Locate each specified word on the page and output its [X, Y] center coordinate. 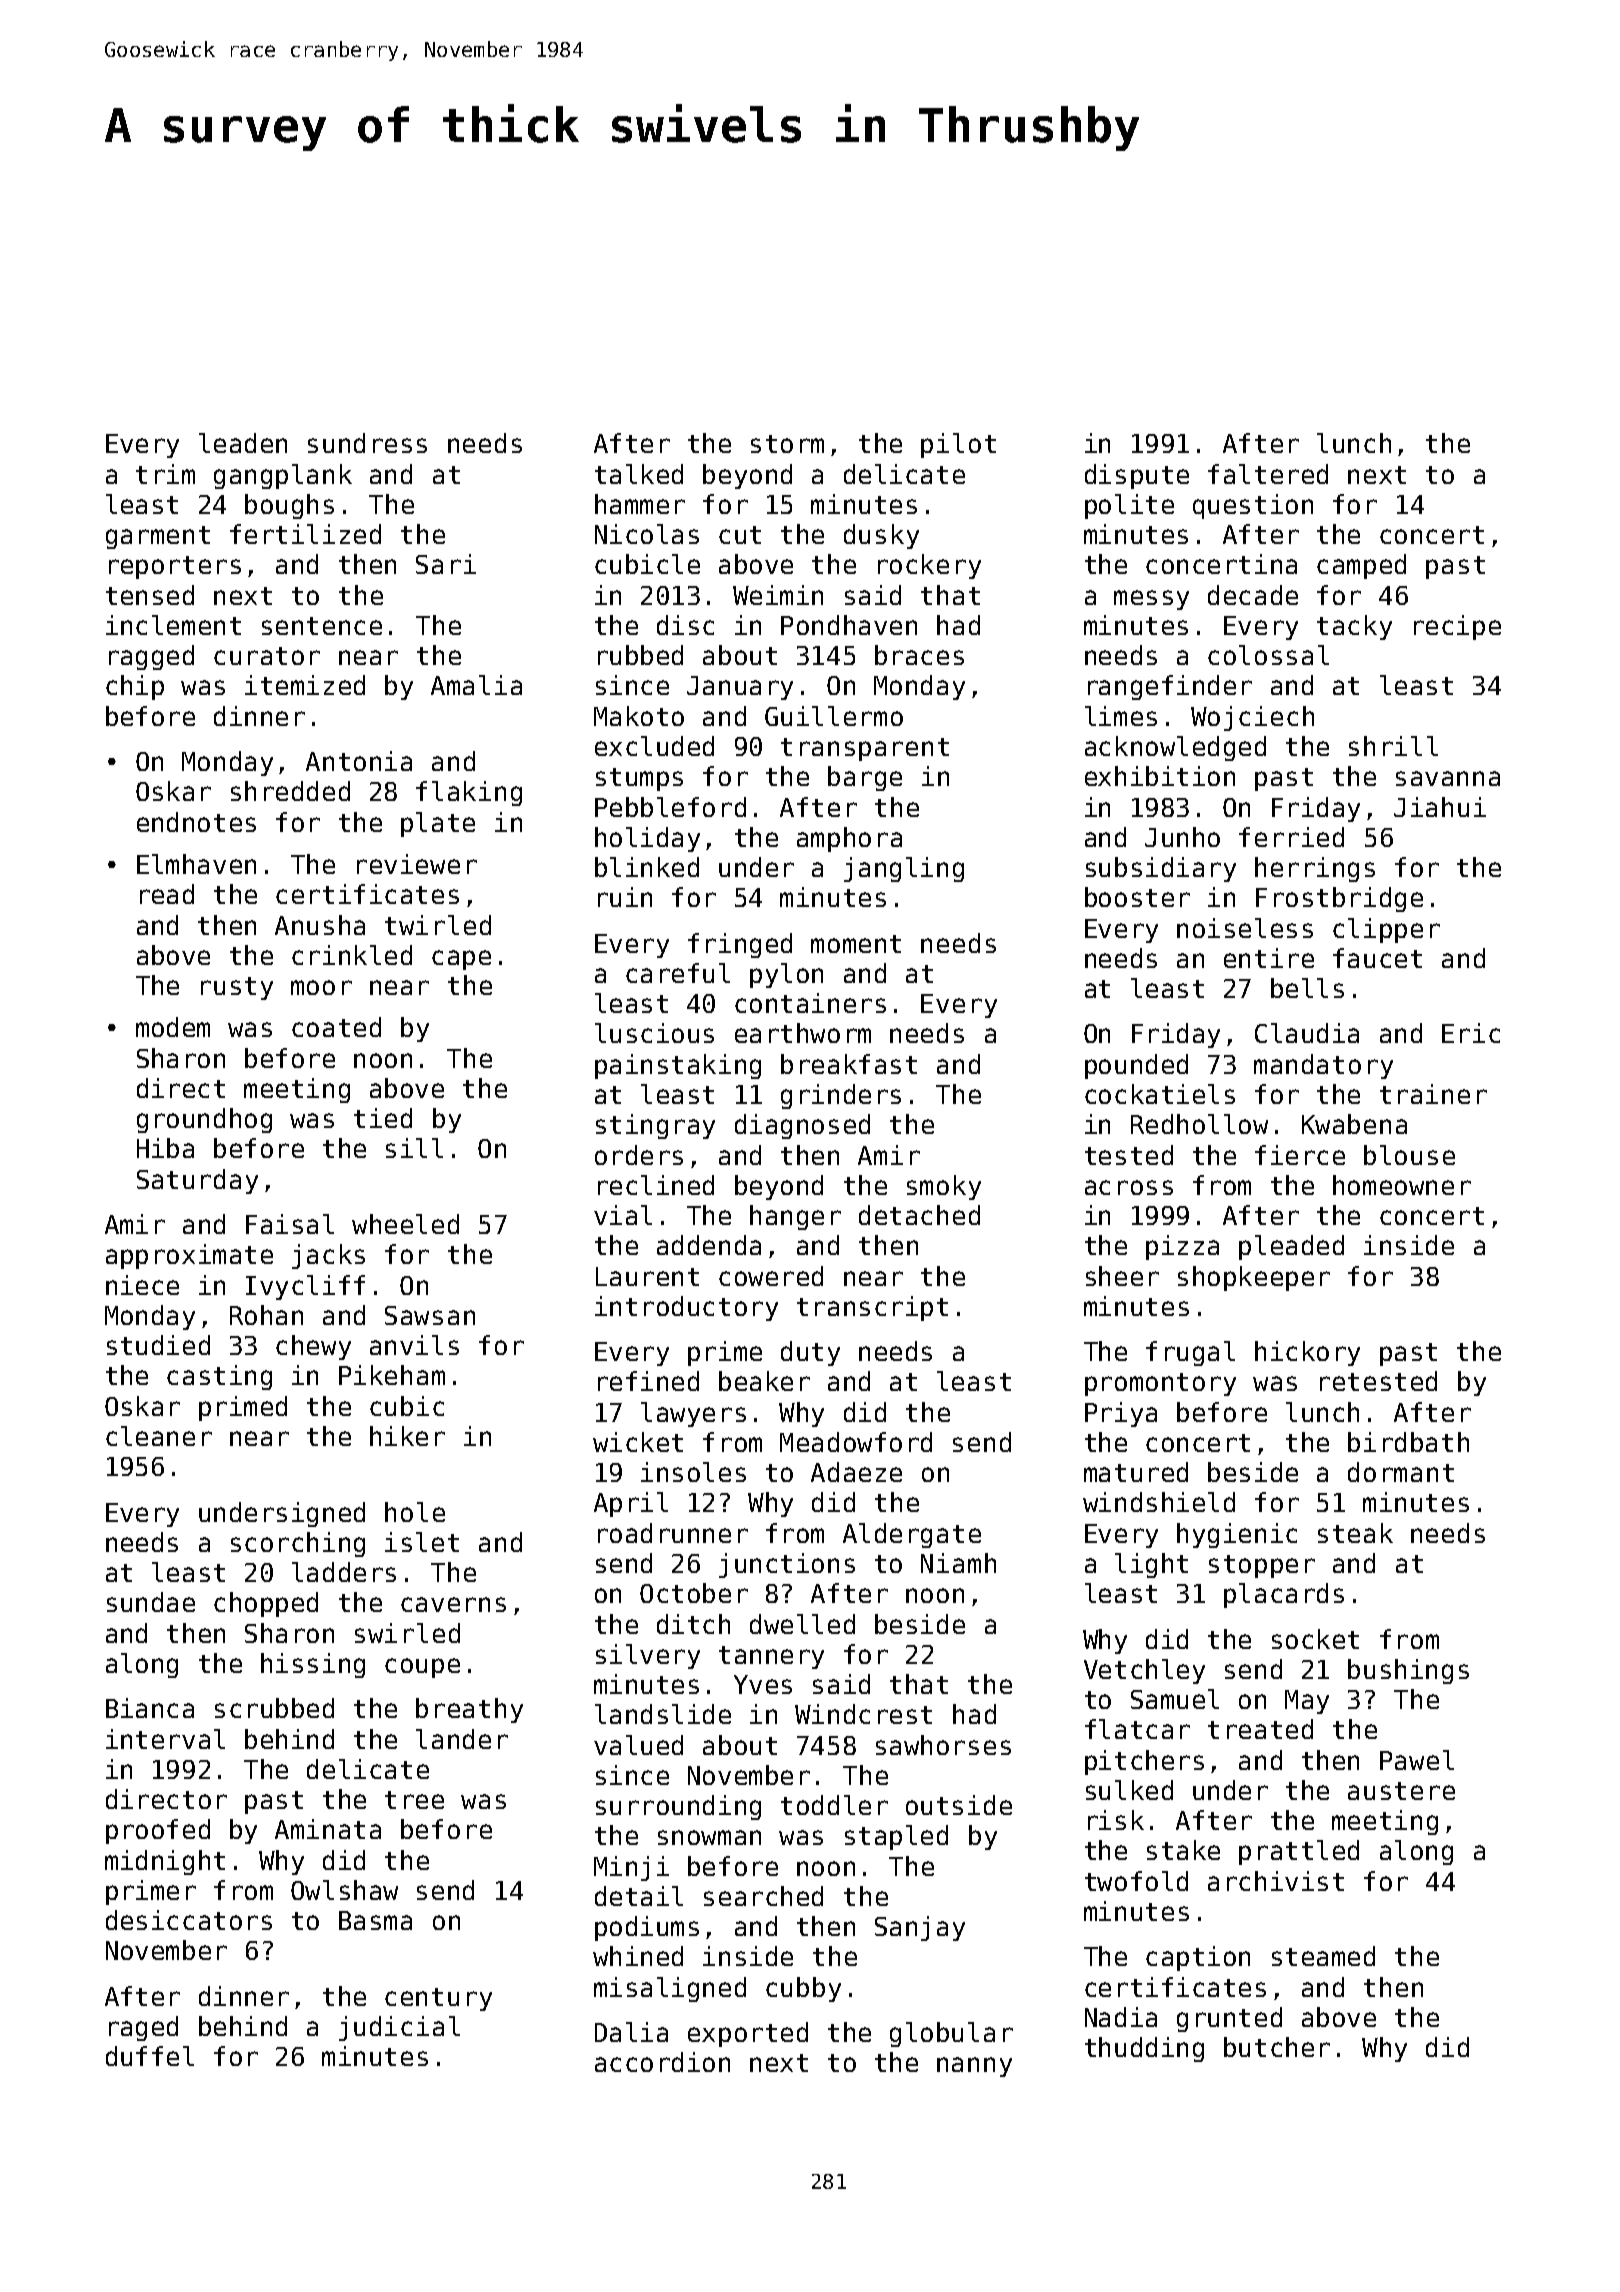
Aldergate [912, 1535]
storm [787, 444]
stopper [1262, 1566]
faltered [1268, 474]
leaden [243, 443]
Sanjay [920, 1928]
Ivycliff [305, 1287]
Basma [375, 1920]
